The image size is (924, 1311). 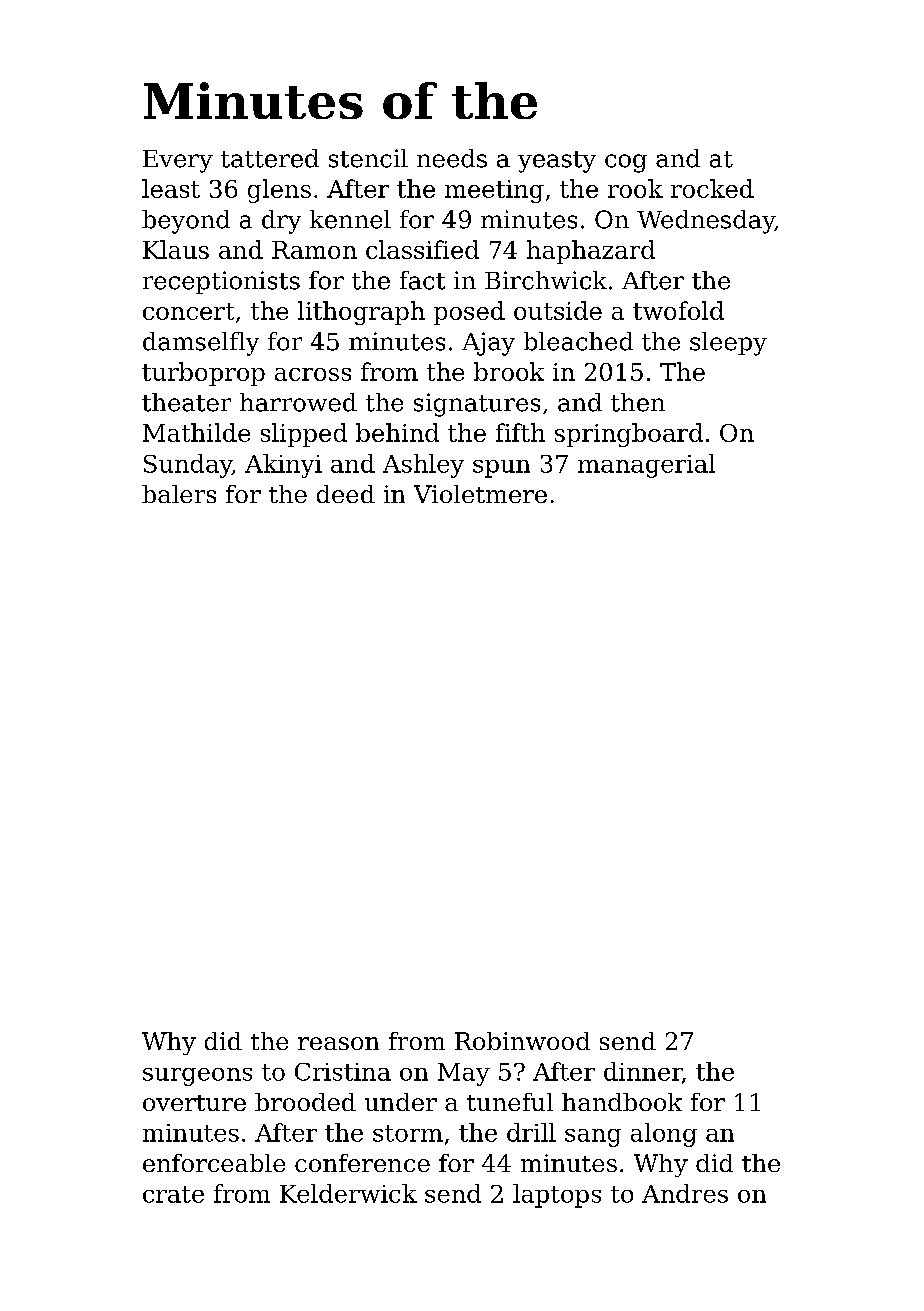 What do you see at coordinates (179, 494) in the page?
I see `balers` at bounding box center [179, 494].
